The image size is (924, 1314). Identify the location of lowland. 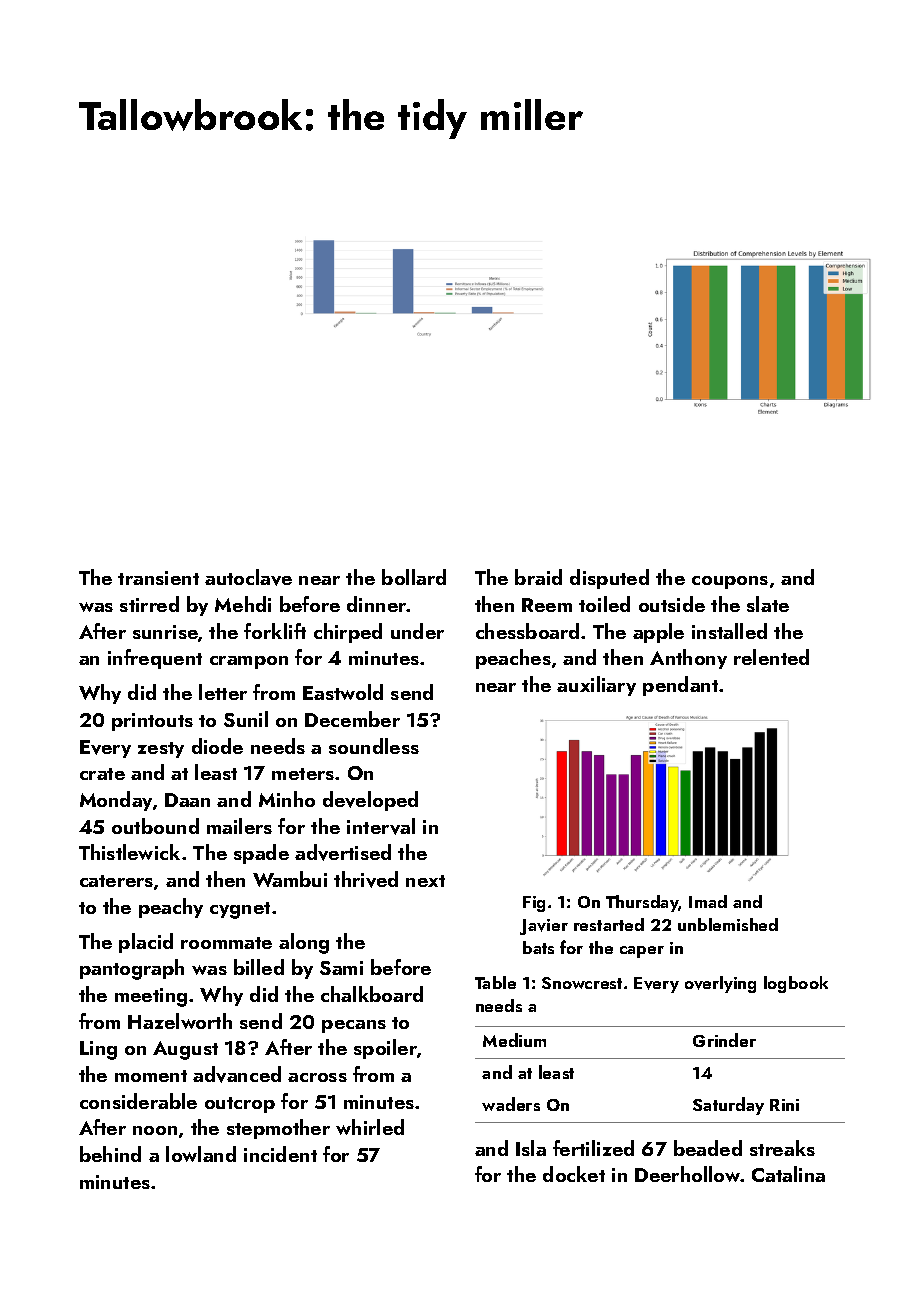
(201, 1154).
